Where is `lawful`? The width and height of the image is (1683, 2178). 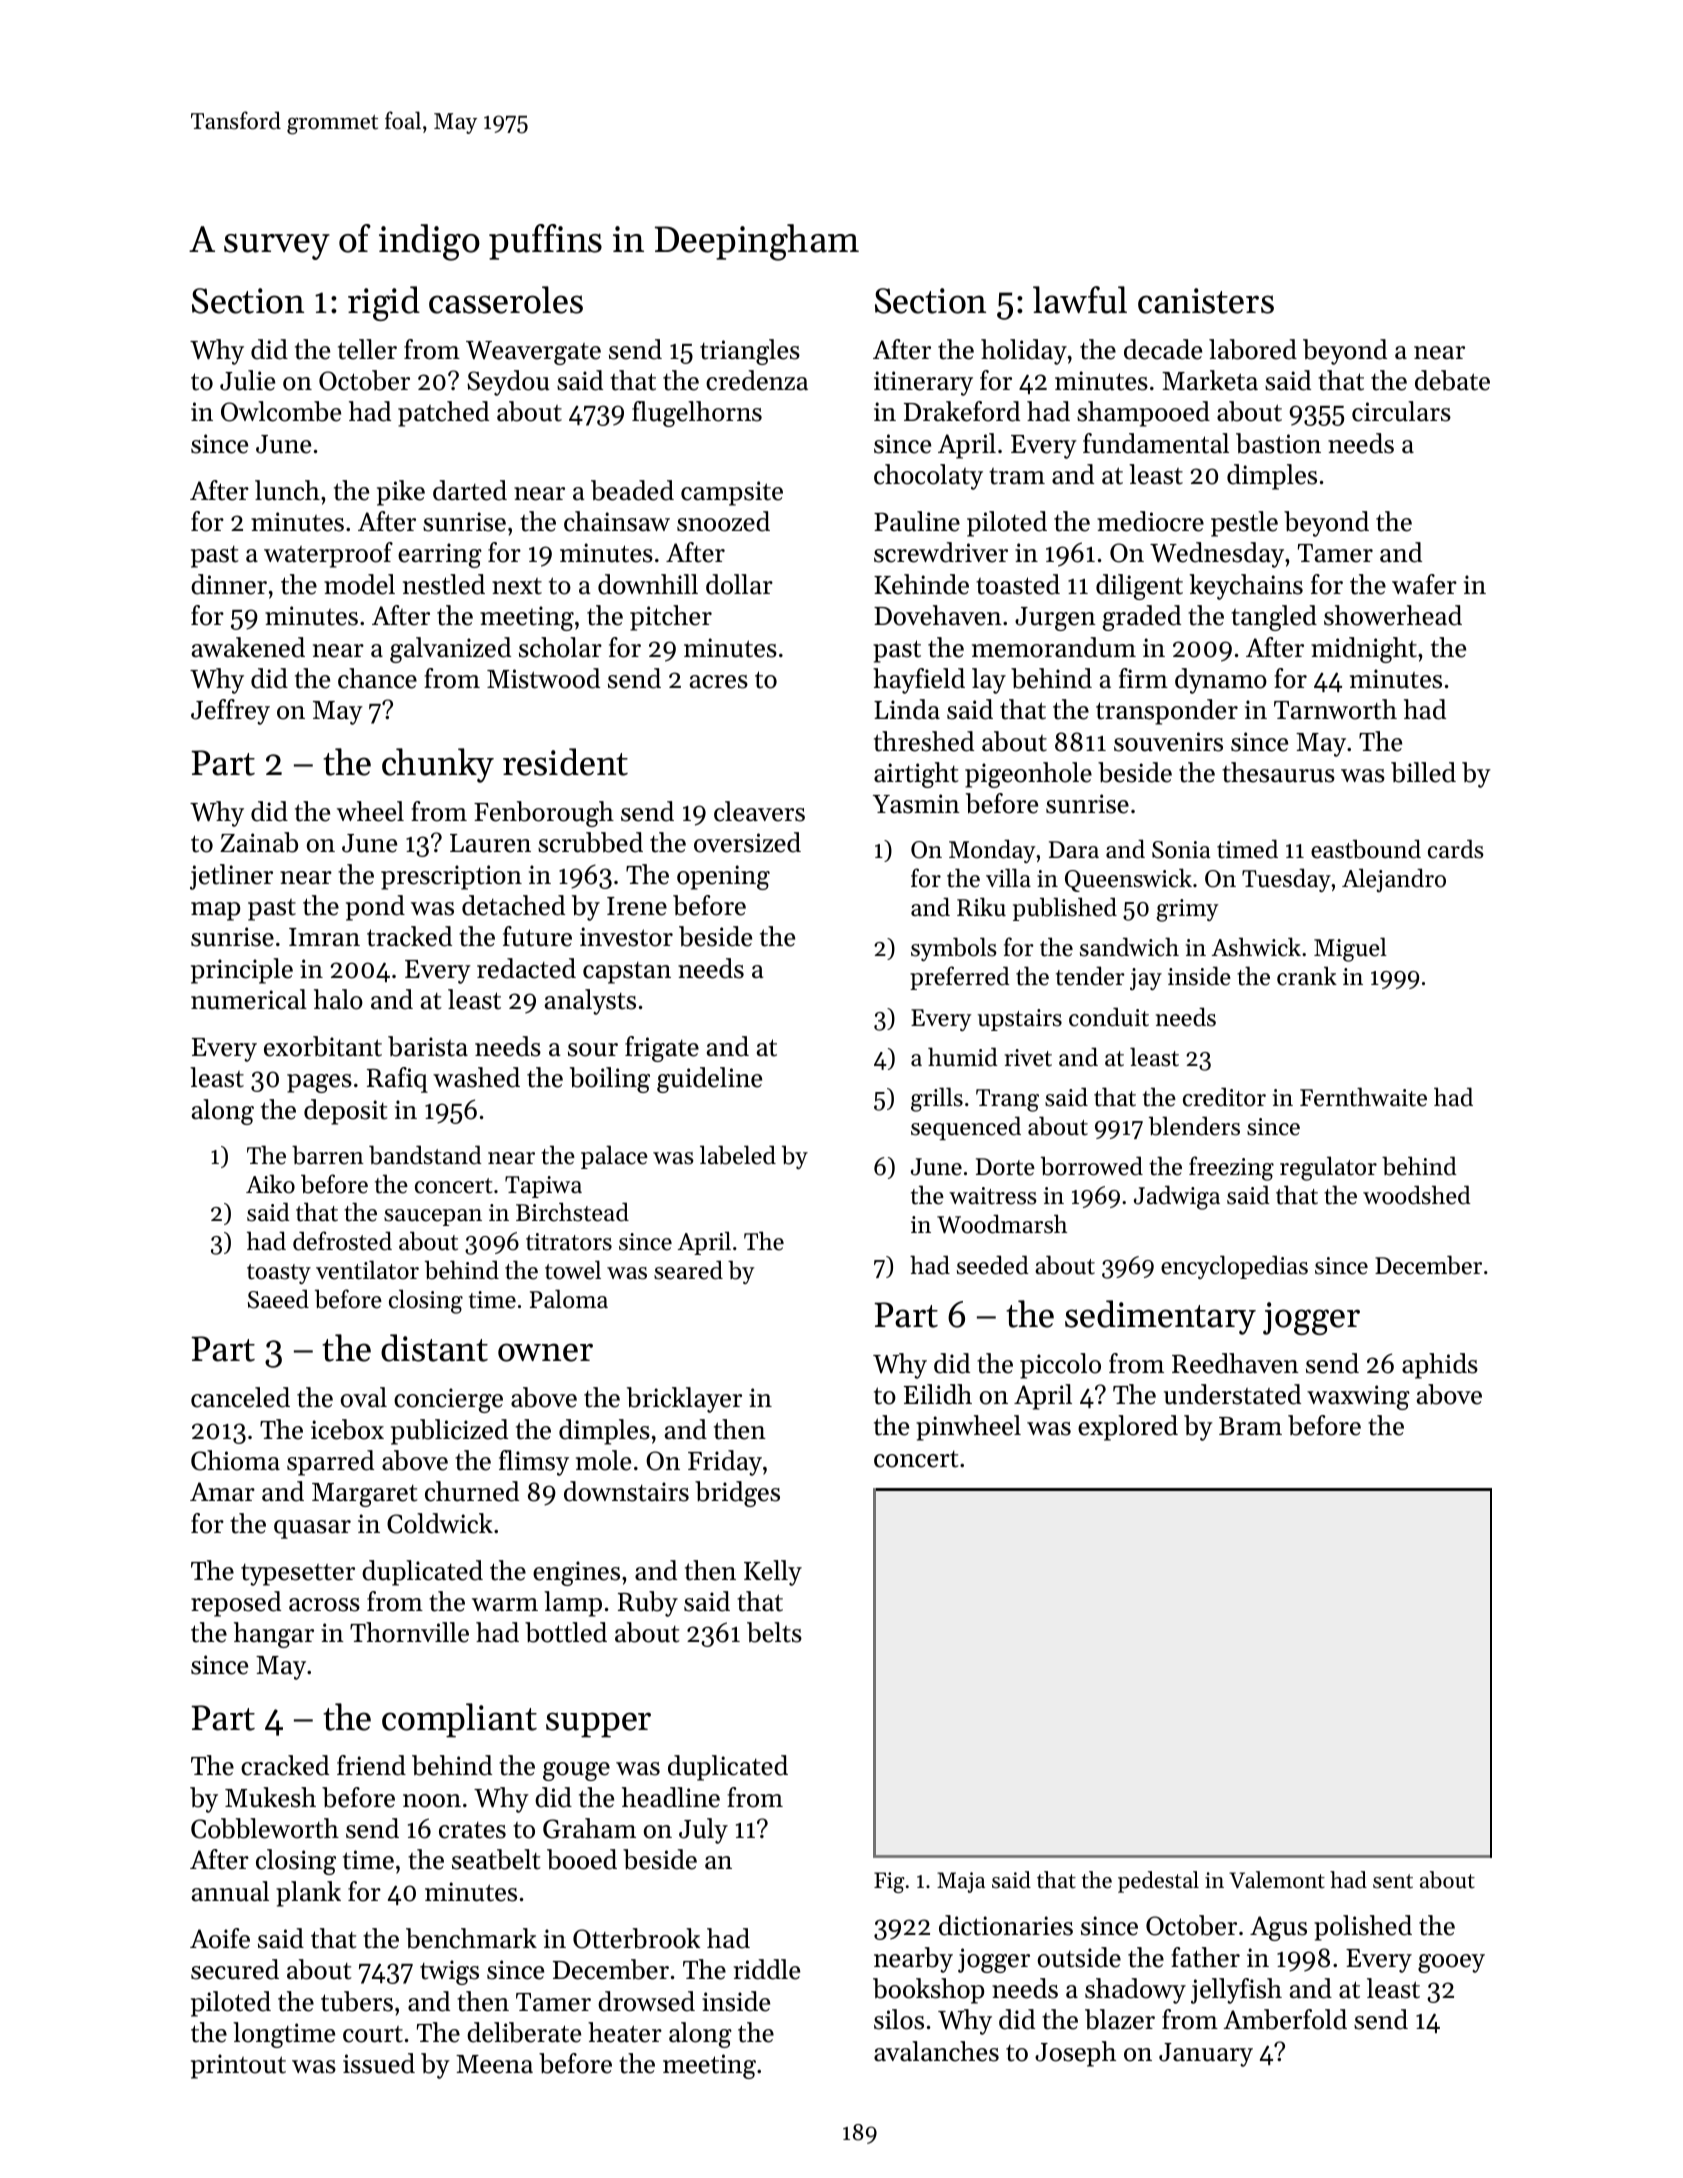 lawful is located at coordinates (1080, 300).
